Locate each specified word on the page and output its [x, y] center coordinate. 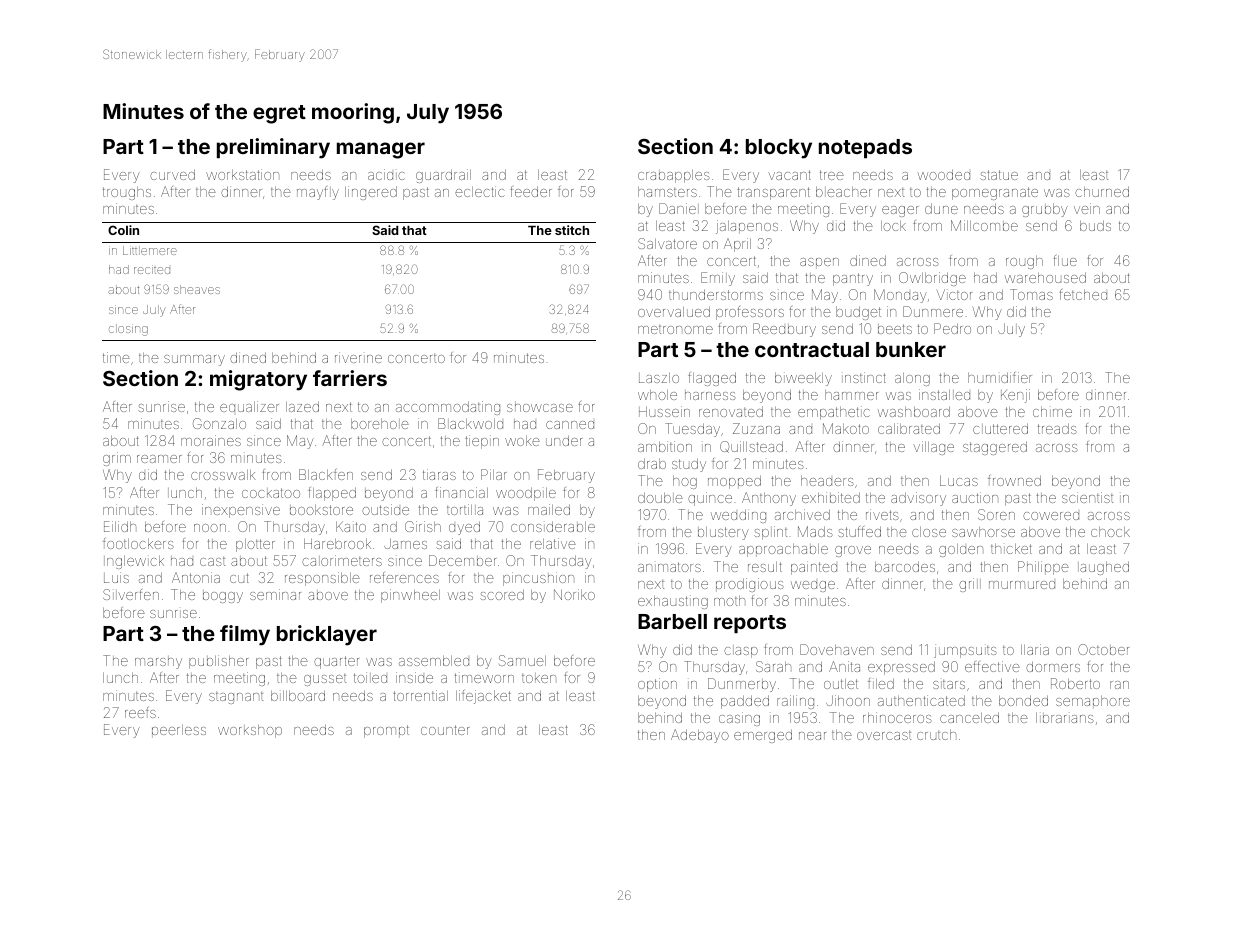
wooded [944, 175]
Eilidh [120, 526]
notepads [865, 148]
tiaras [439, 474]
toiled [370, 677]
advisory [918, 499]
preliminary [273, 148]
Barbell [672, 621]
